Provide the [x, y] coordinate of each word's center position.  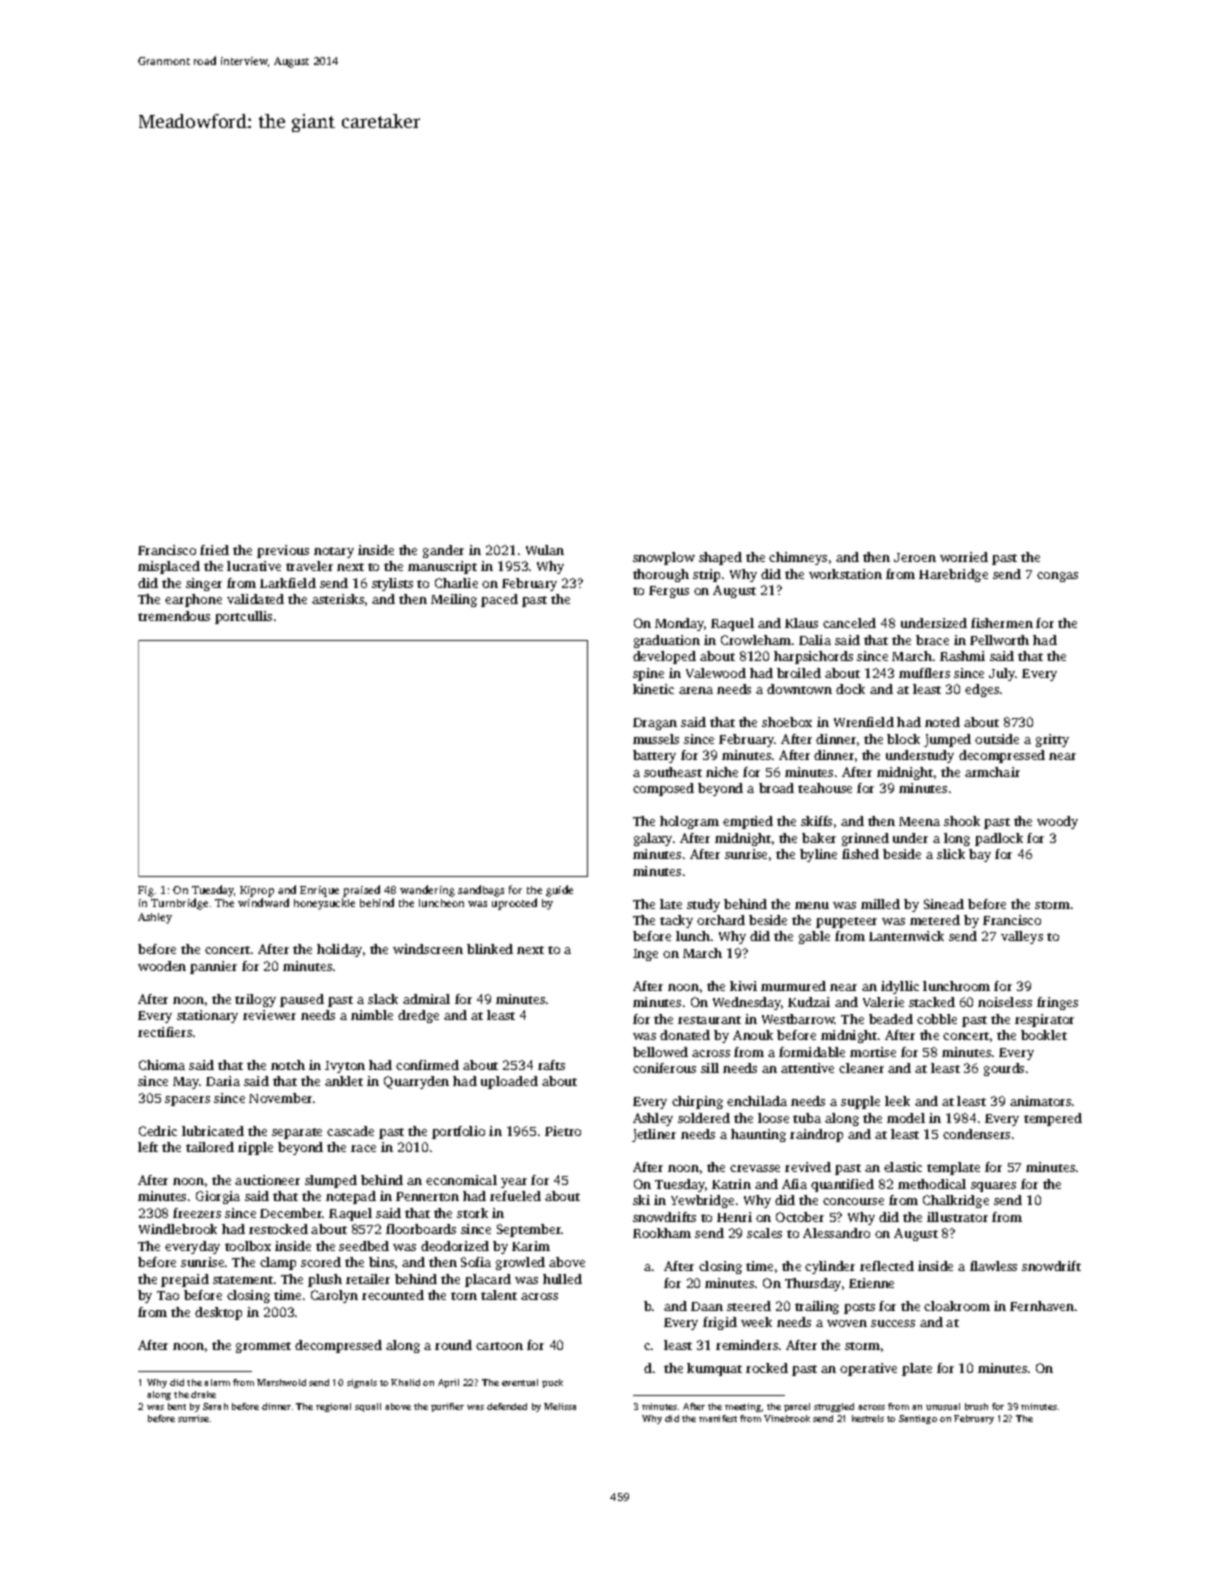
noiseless [1005, 1002]
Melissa [560, 1406]
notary [334, 552]
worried [964, 557]
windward [263, 902]
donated [685, 1035]
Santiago [918, 1419]
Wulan [545, 550]
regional [333, 1407]
